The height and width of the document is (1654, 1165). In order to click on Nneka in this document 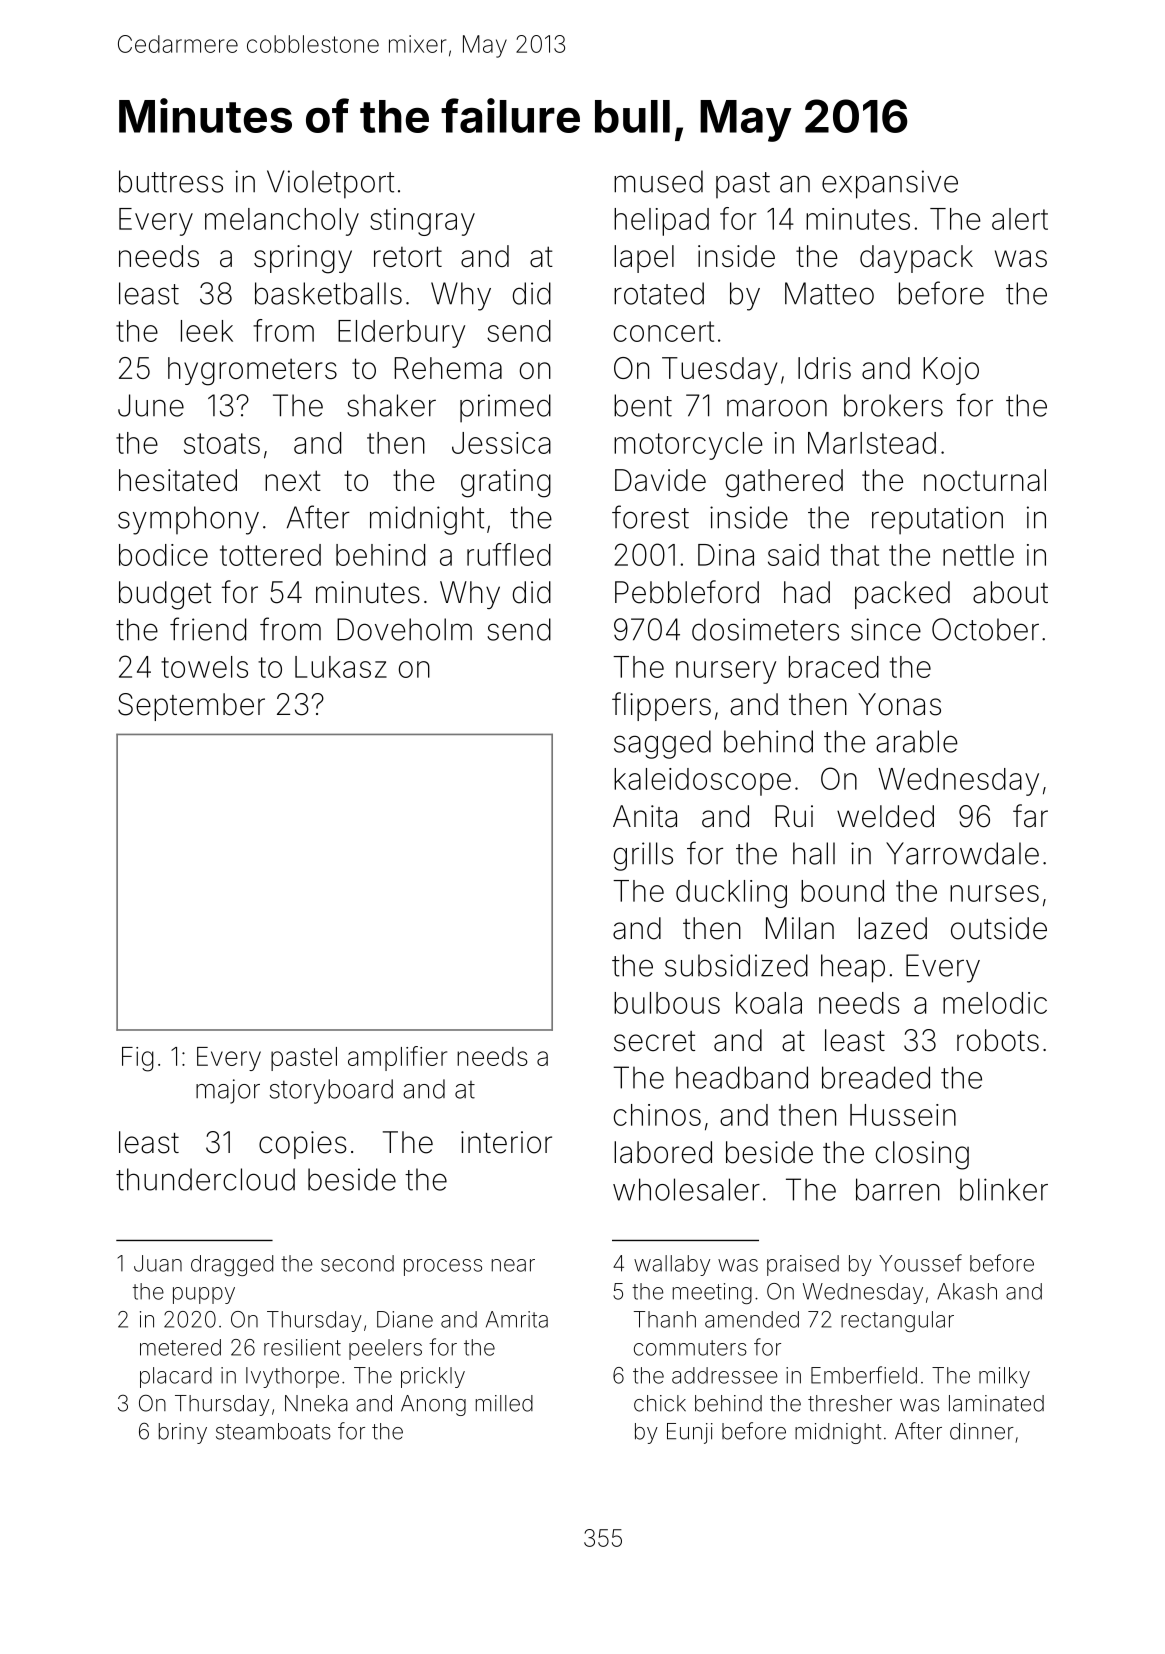, I will do `click(316, 1403)`.
